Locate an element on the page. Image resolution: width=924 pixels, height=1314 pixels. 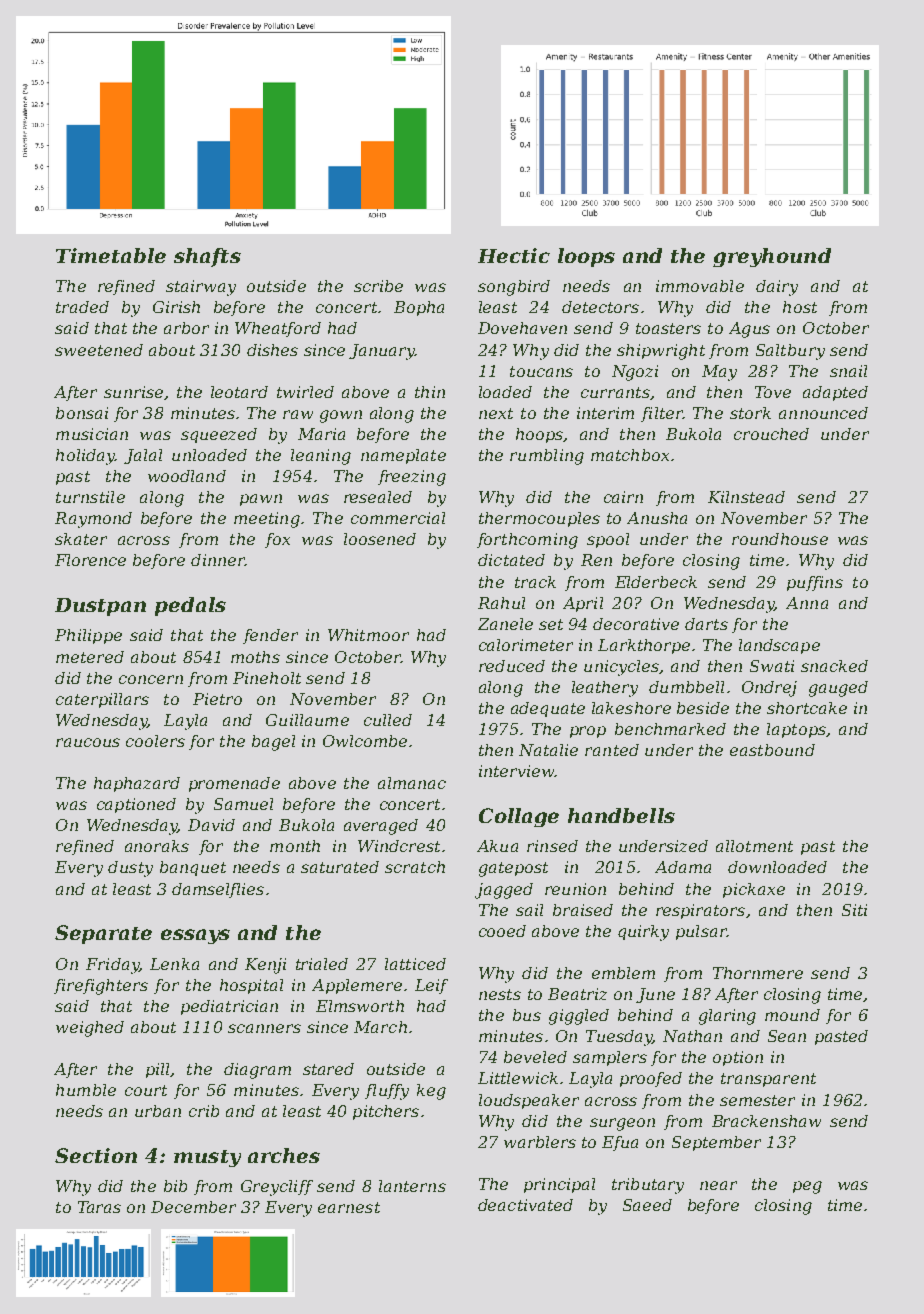
allotment is located at coordinates (754, 846).
